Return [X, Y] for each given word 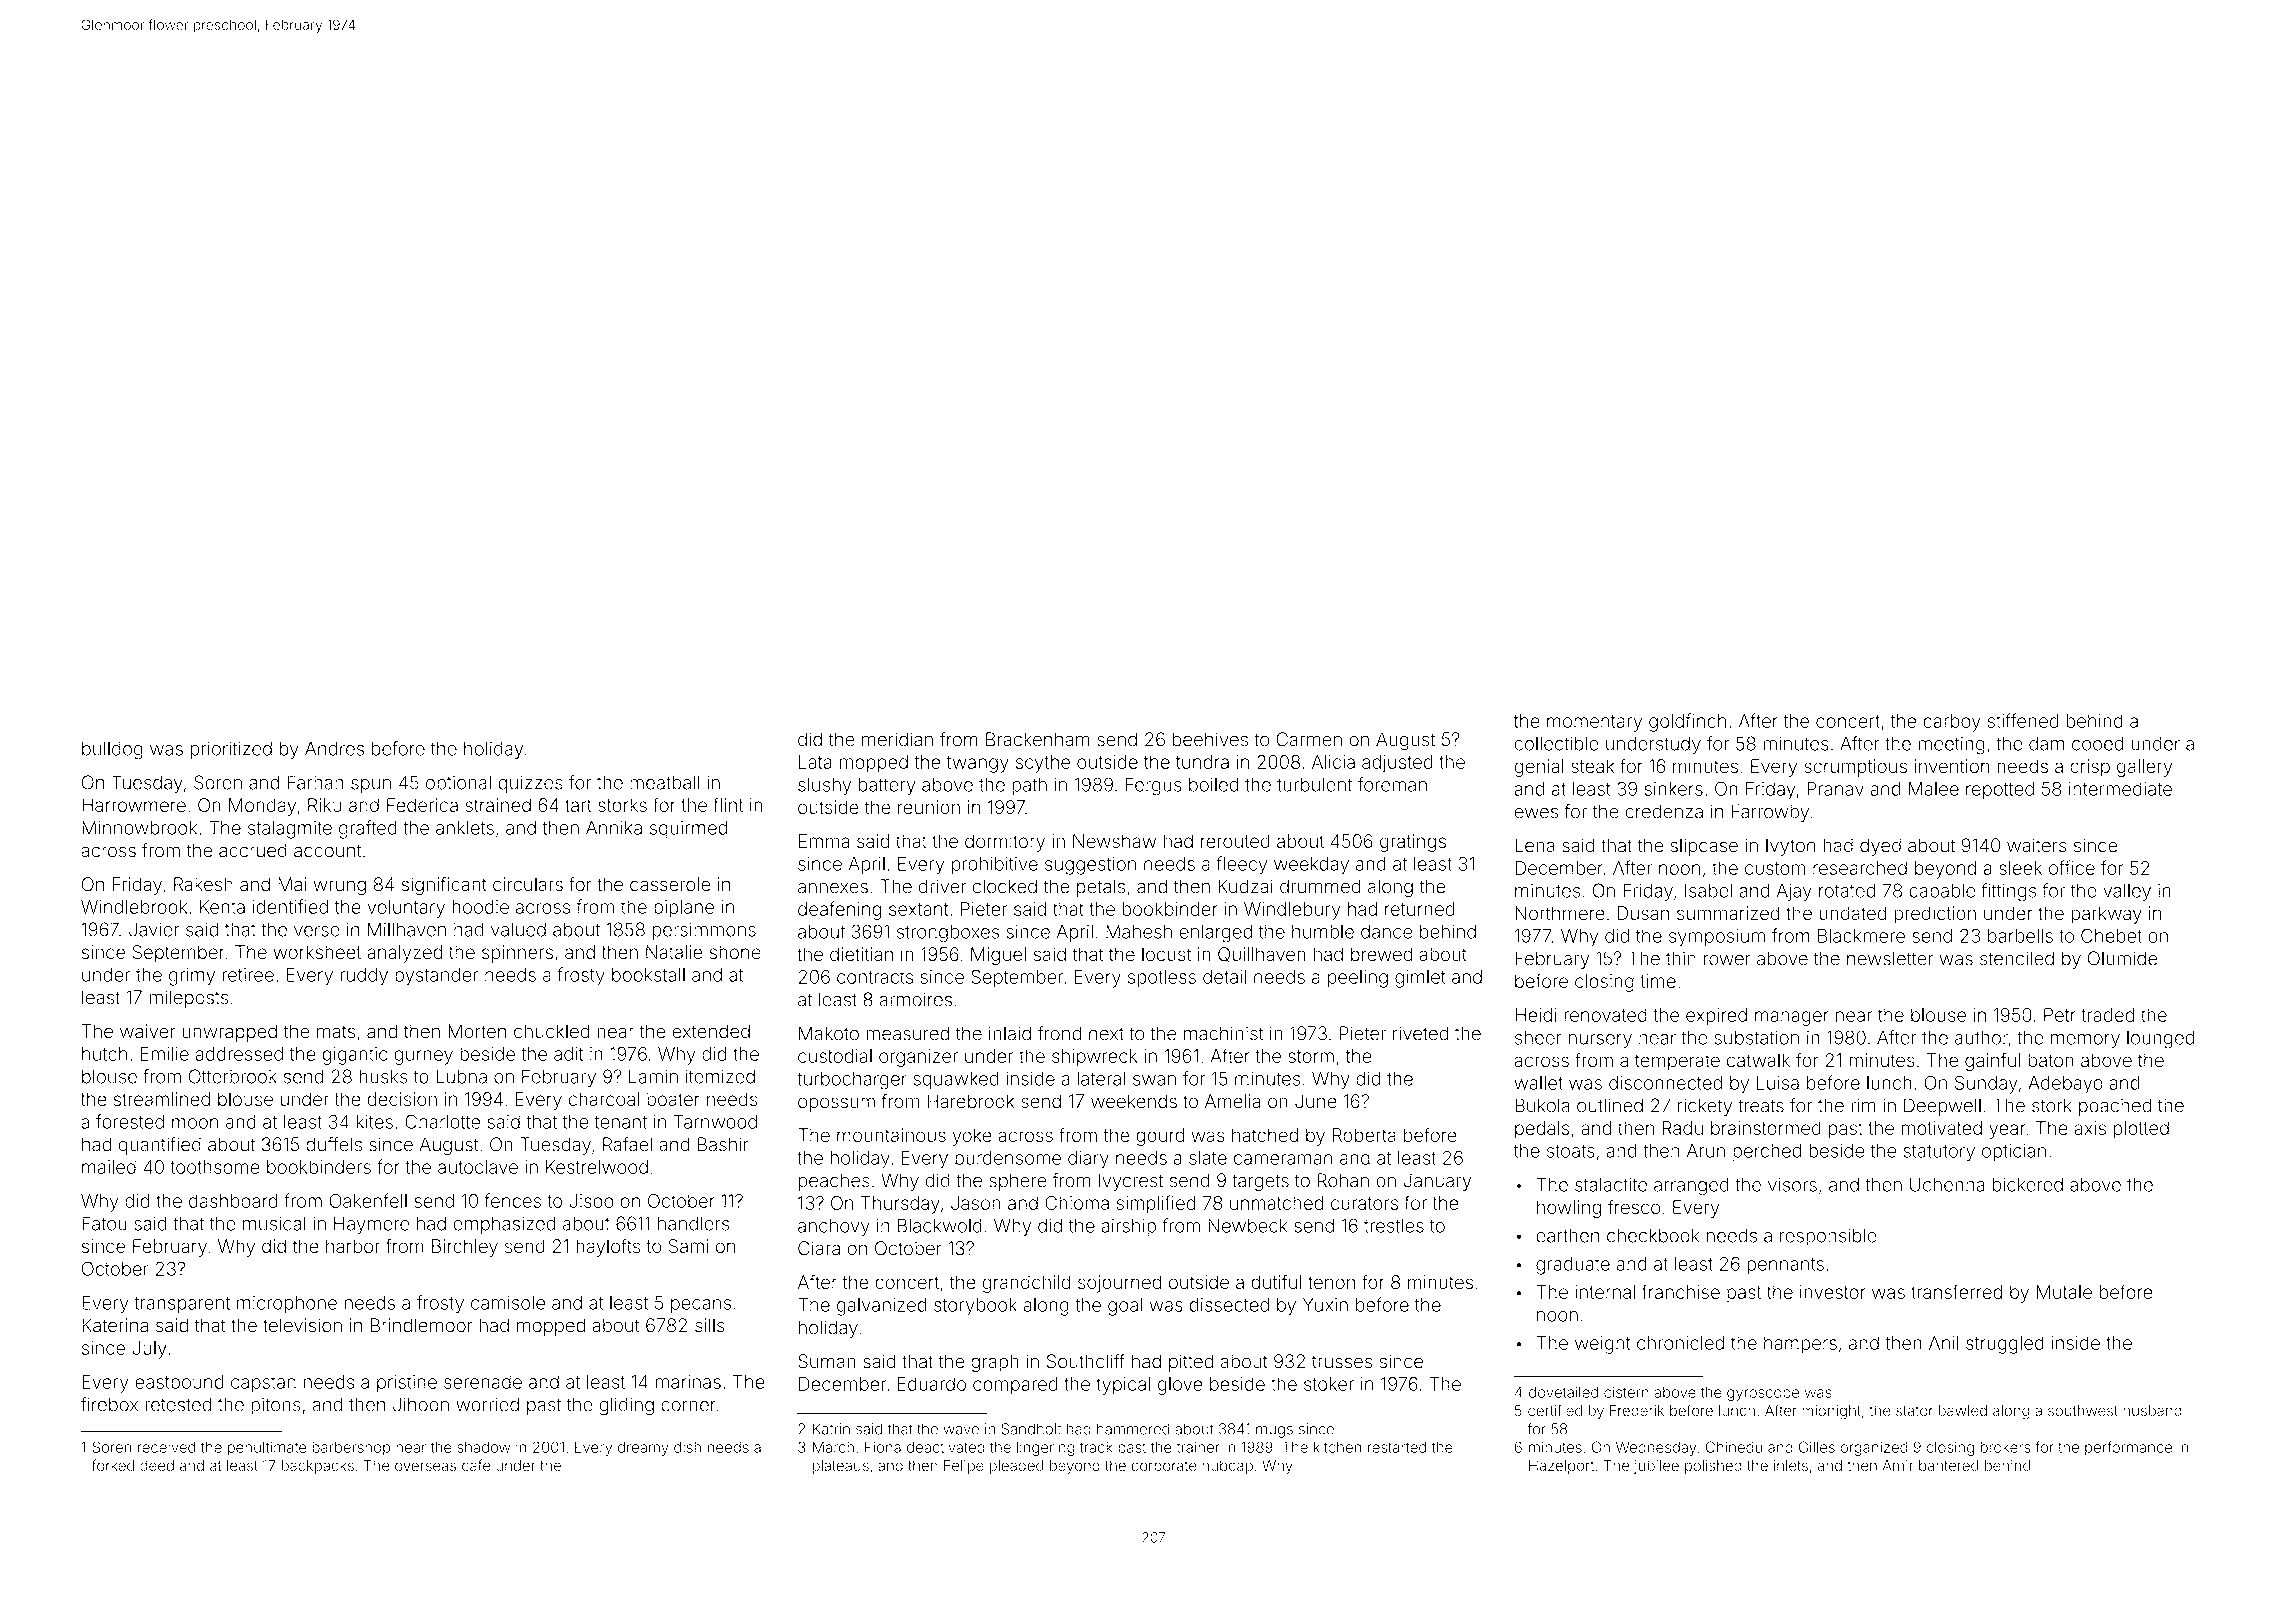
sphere [1018, 1182]
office [2072, 867]
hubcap [1227, 1467]
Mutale [2064, 1292]
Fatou [104, 1223]
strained [498, 805]
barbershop [351, 1449]
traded [2107, 1015]
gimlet [1420, 979]
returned [1420, 909]
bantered [1948, 1466]
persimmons [704, 931]
